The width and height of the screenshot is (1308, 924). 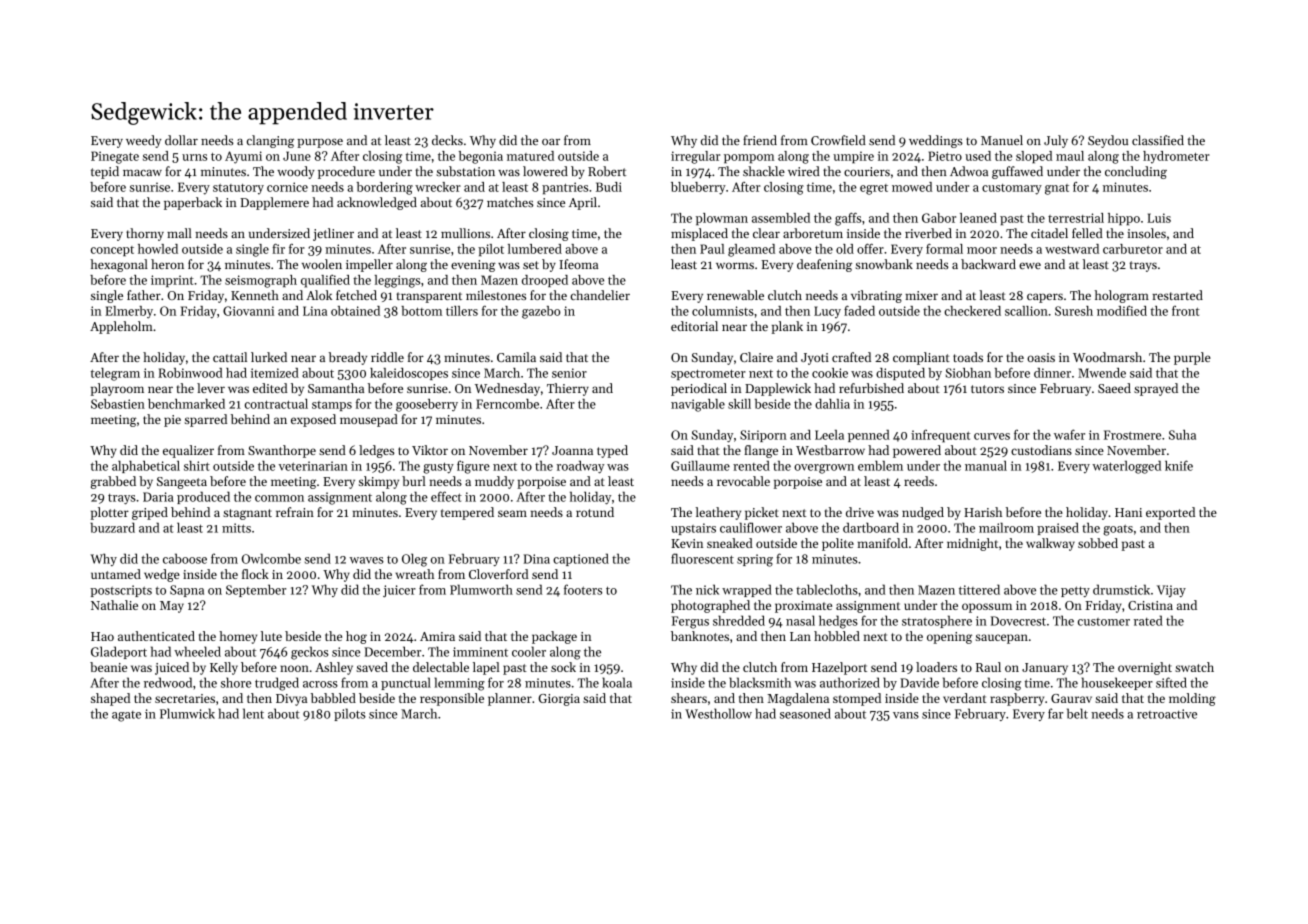 What do you see at coordinates (143, 141) in the screenshot?
I see `weedy` at bounding box center [143, 141].
